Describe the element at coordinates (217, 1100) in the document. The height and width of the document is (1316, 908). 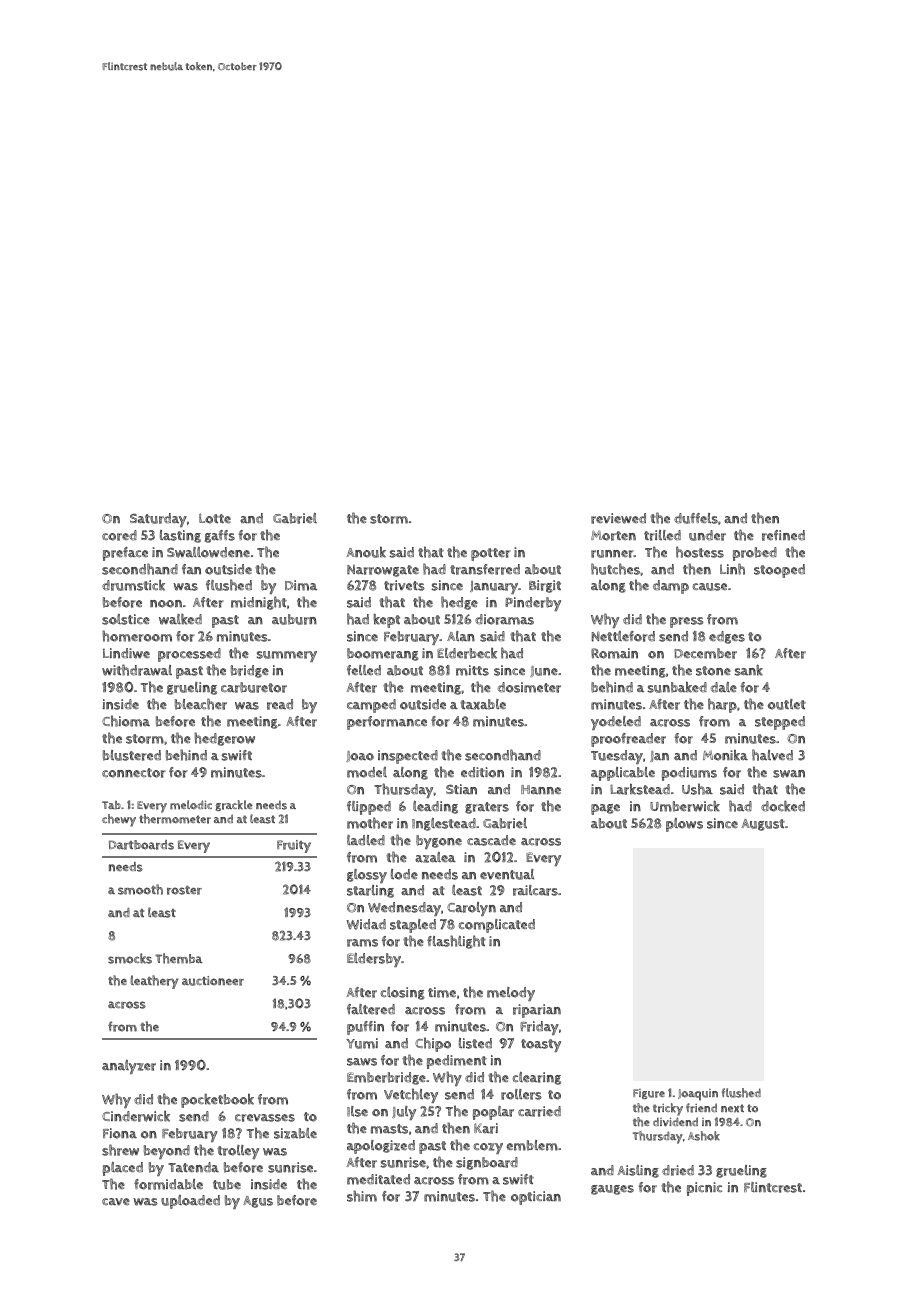
I see `pocketbook` at that location.
